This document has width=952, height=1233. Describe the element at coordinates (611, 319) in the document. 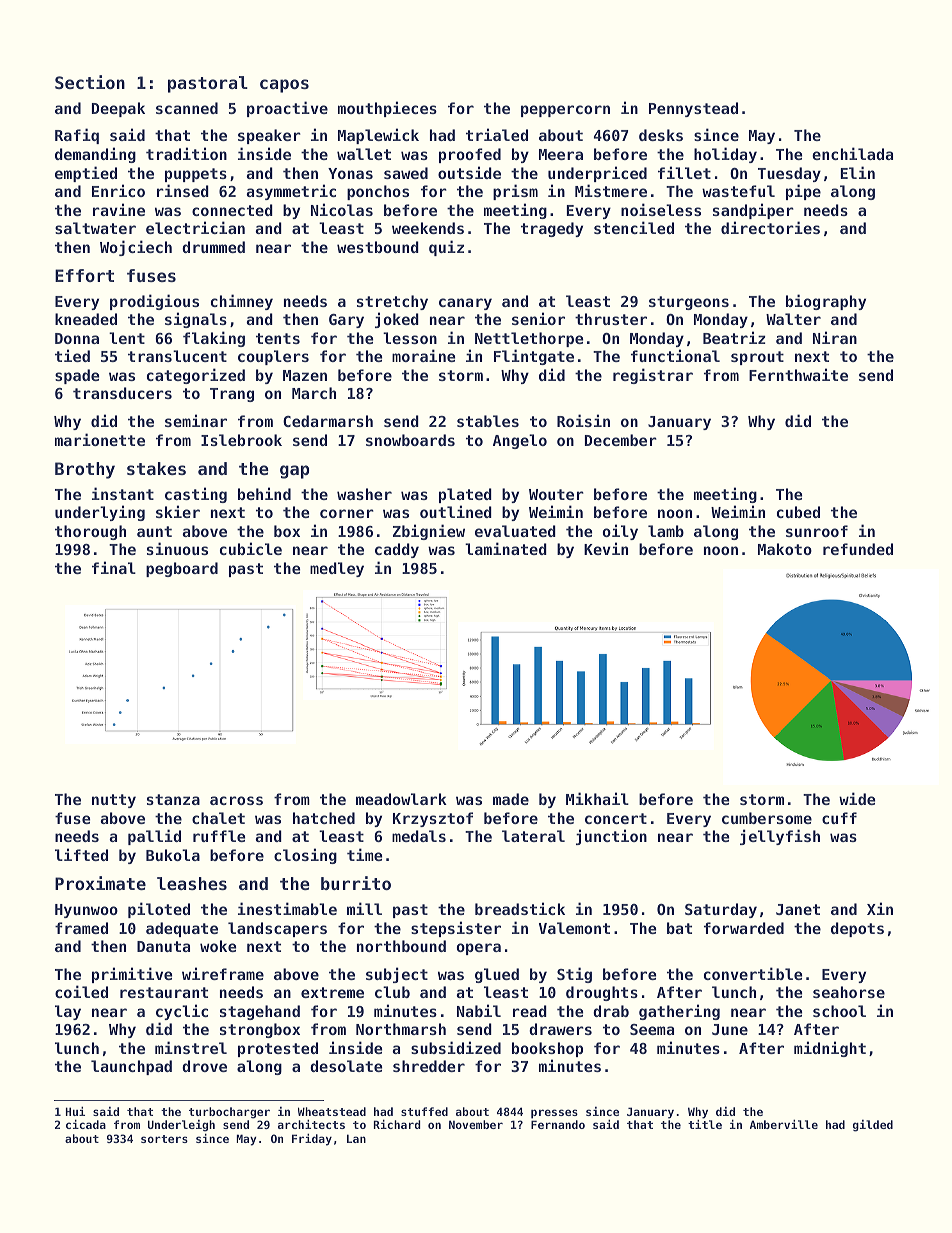

I see `thruster` at that location.
